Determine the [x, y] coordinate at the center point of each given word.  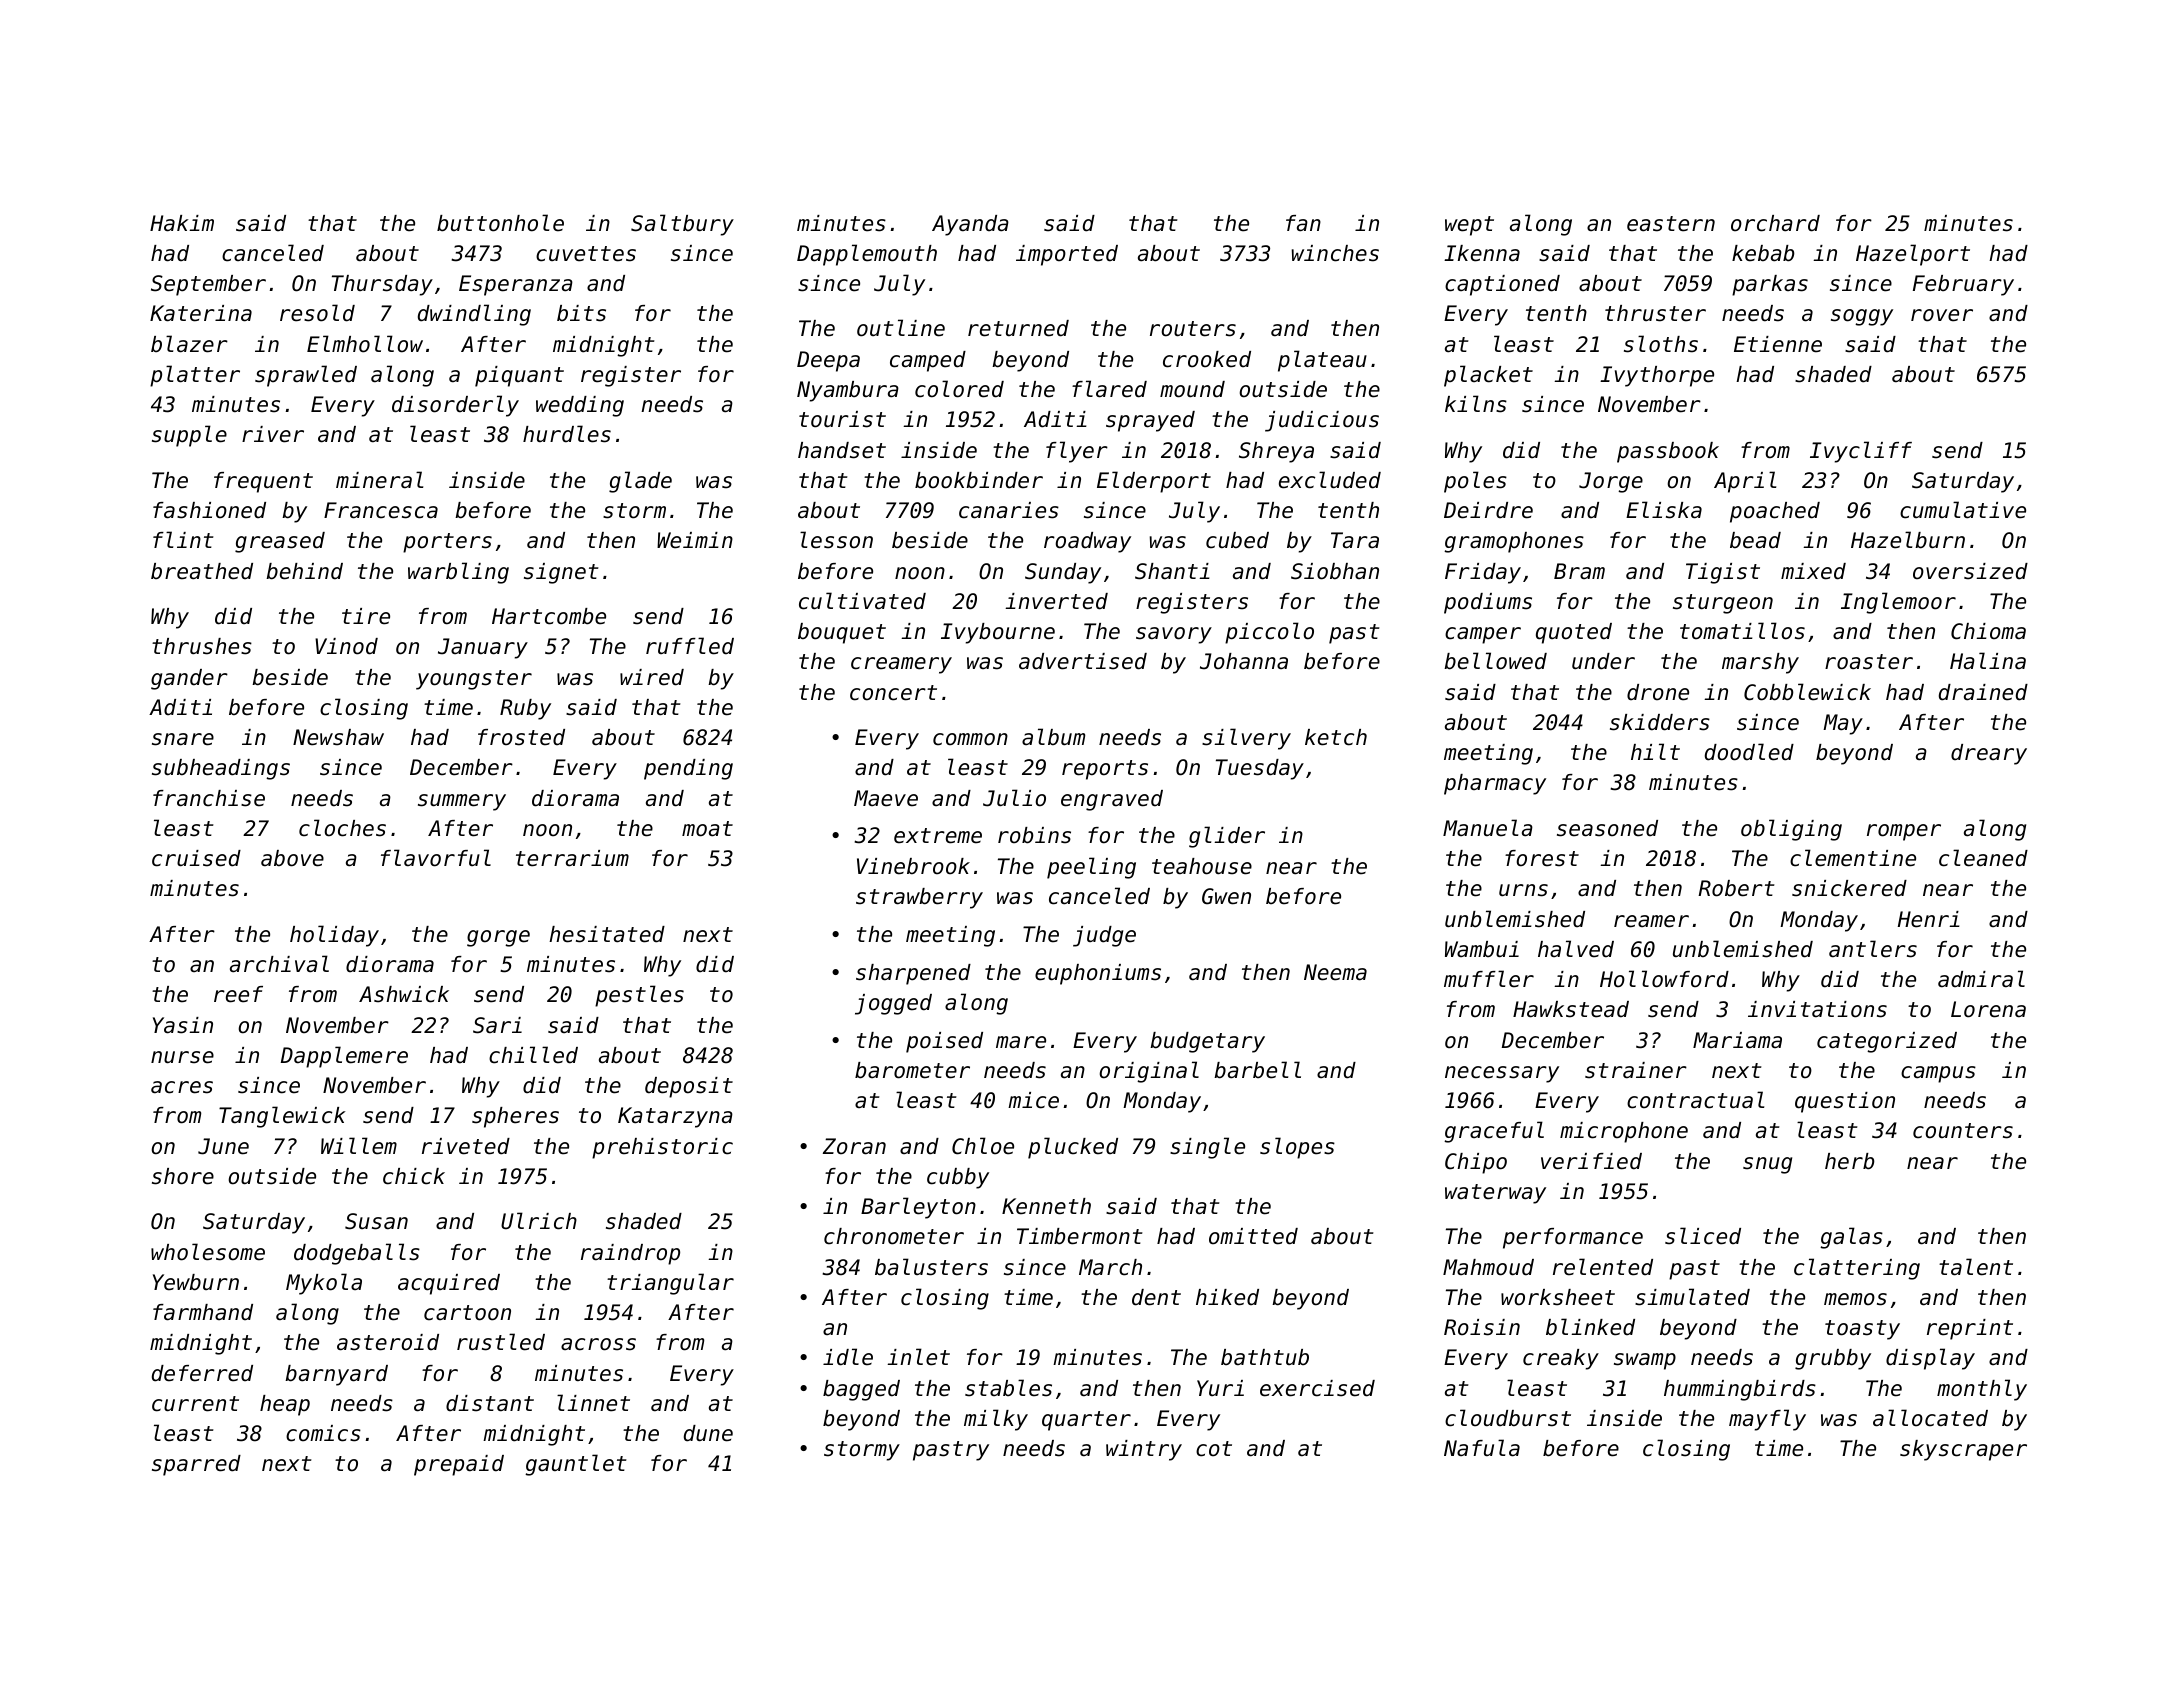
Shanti [1172, 571]
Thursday [382, 285]
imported [1067, 255]
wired [652, 677]
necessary [1502, 1074]
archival [279, 964]
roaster [1869, 662]
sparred [196, 1465]
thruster [1655, 313]
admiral [1981, 979]
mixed [1813, 571]
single [1207, 1148]
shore [183, 1176]
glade [640, 482]
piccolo [1269, 633]
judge [1104, 936]
